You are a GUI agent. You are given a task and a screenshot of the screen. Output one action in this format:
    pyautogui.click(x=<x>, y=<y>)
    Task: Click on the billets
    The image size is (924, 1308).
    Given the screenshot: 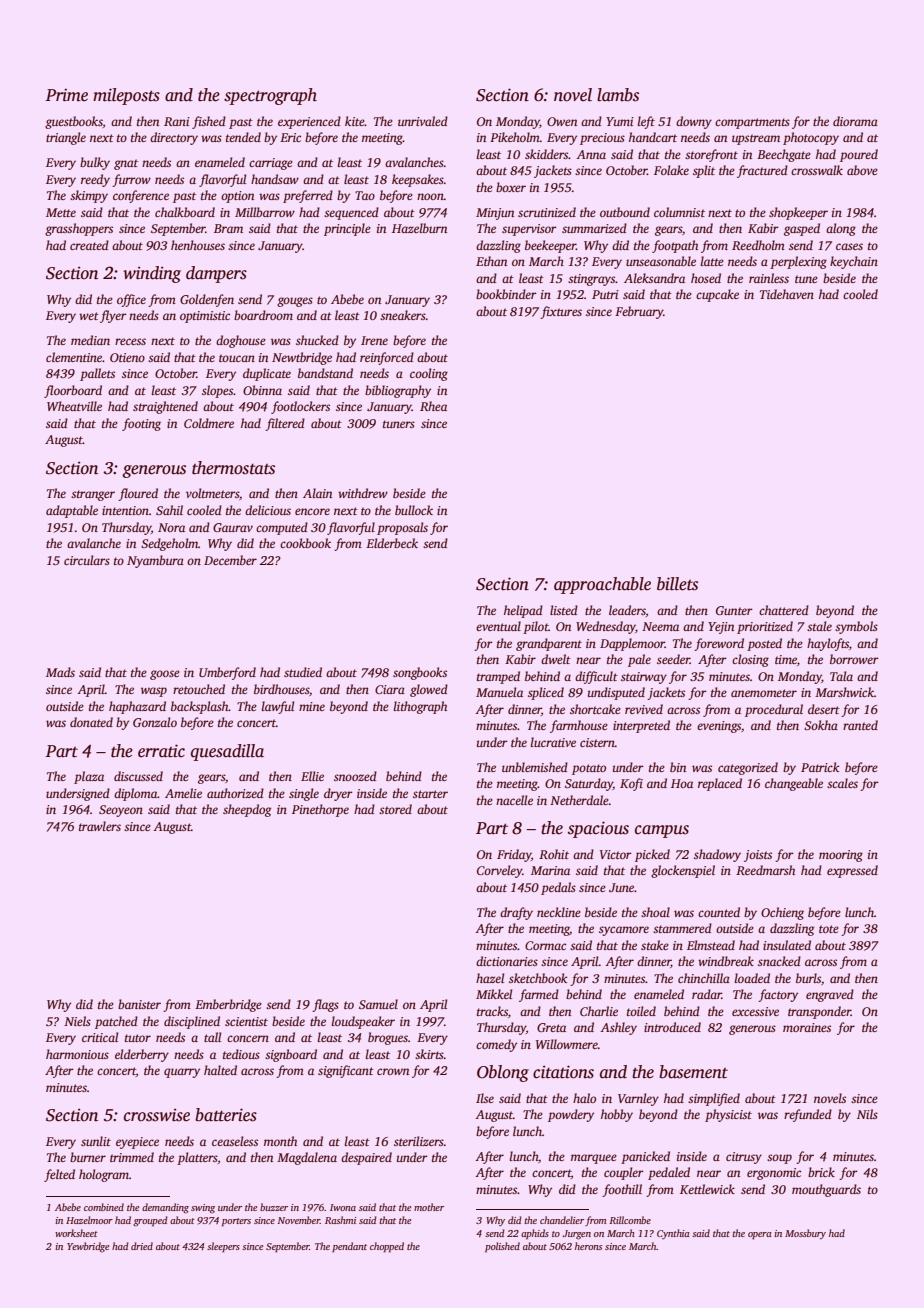 What is the action you would take?
    pyautogui.click(x=677, y=584)
